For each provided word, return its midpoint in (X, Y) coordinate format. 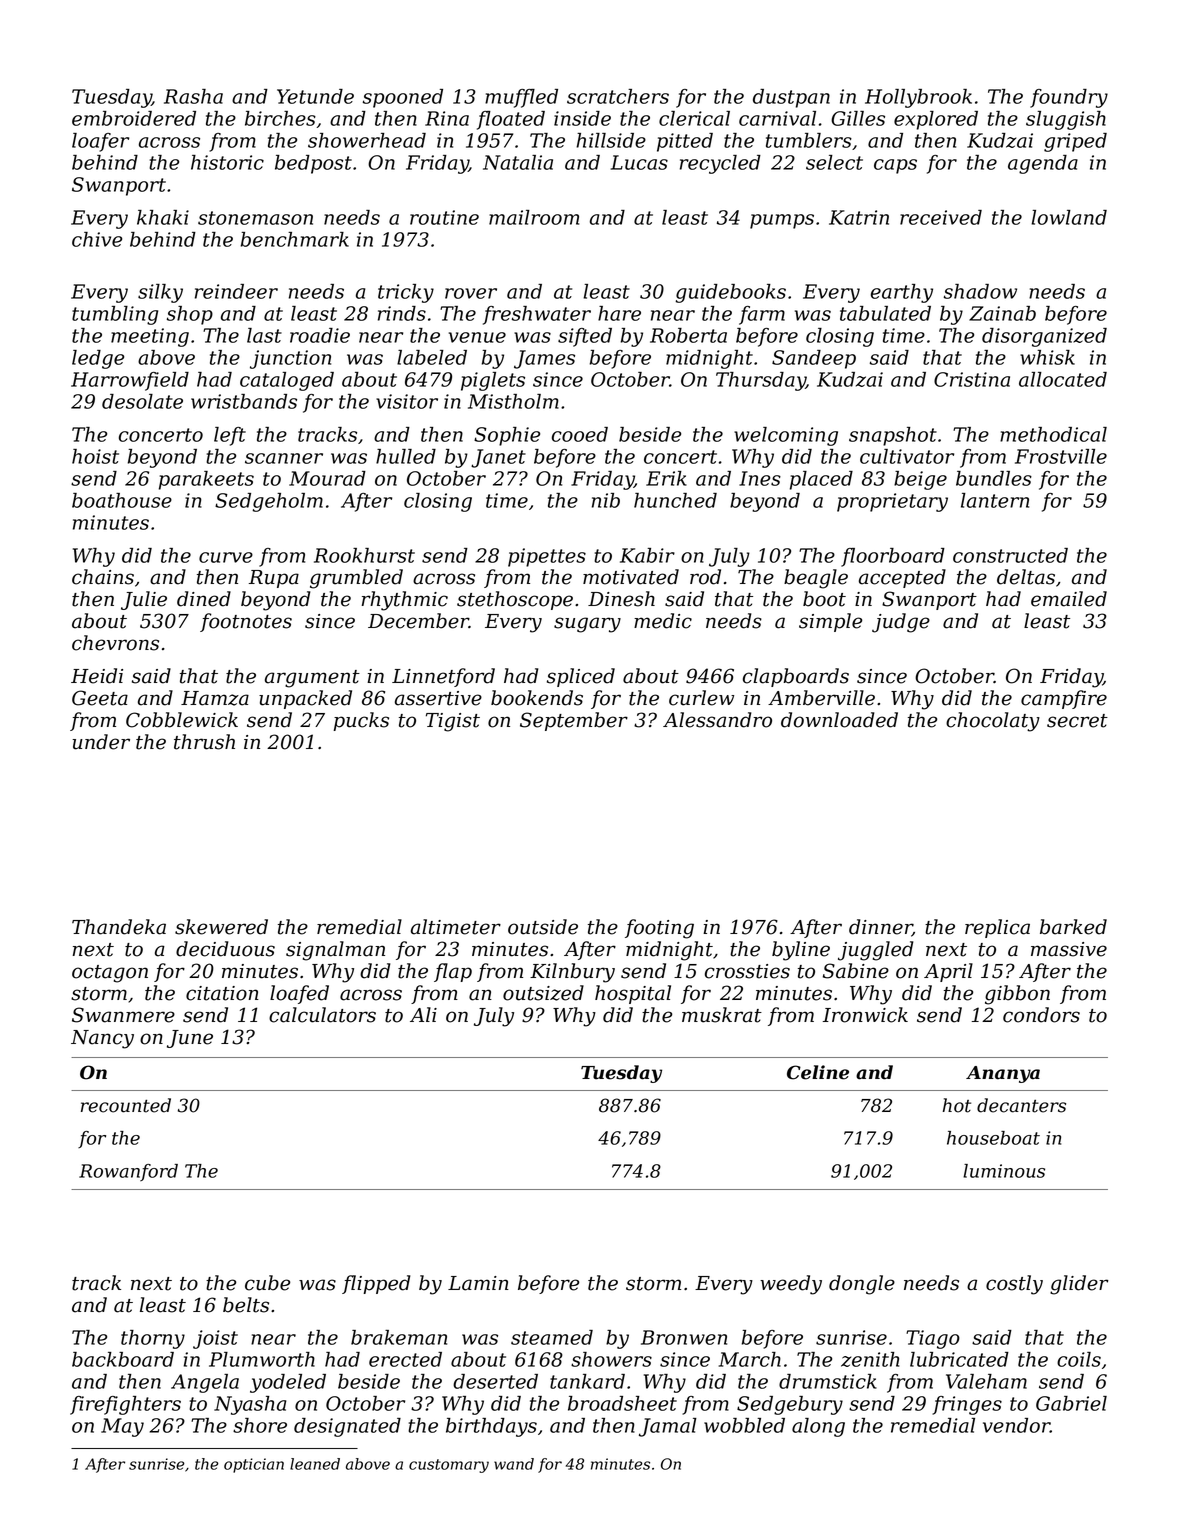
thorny (153, 1339)
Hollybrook (918, 98)
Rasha (193, 96)
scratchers (618, 96)
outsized (543, 993)
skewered (221, 927)
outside (543, 927)
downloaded (839, 720)
